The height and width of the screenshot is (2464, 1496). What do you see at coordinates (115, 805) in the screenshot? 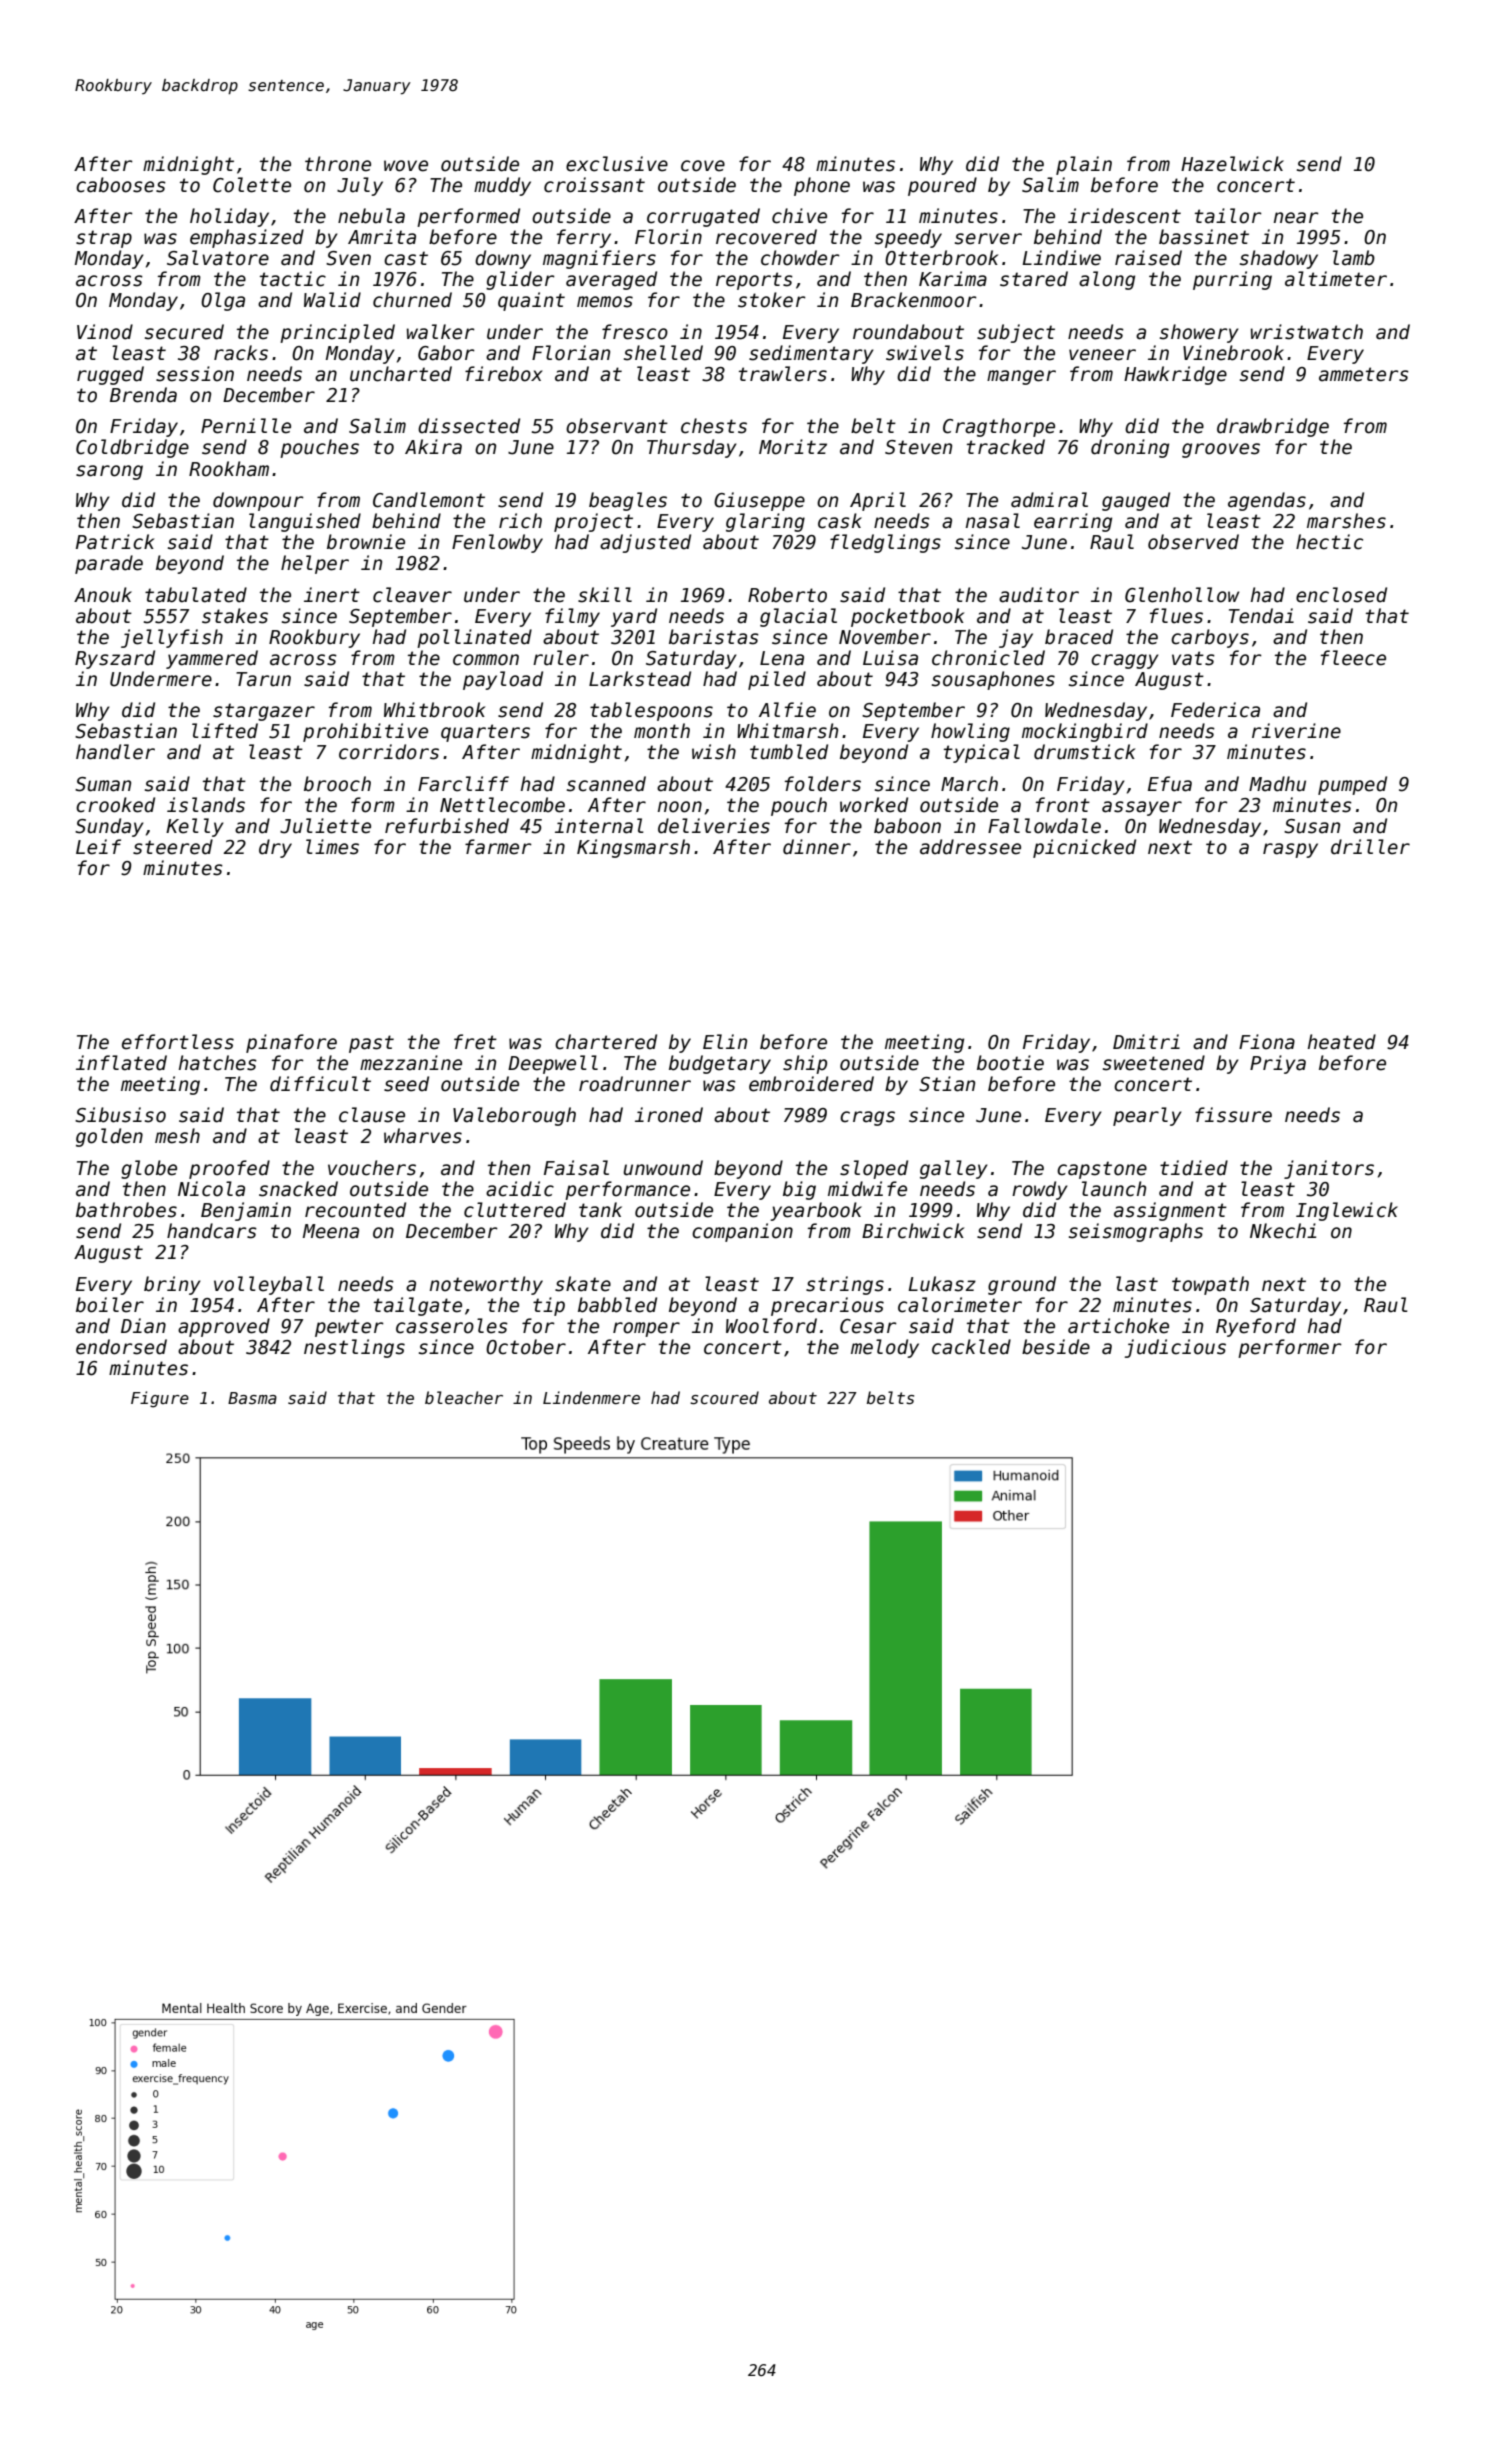
I see `crooked` at bounding box center [115, 805].
